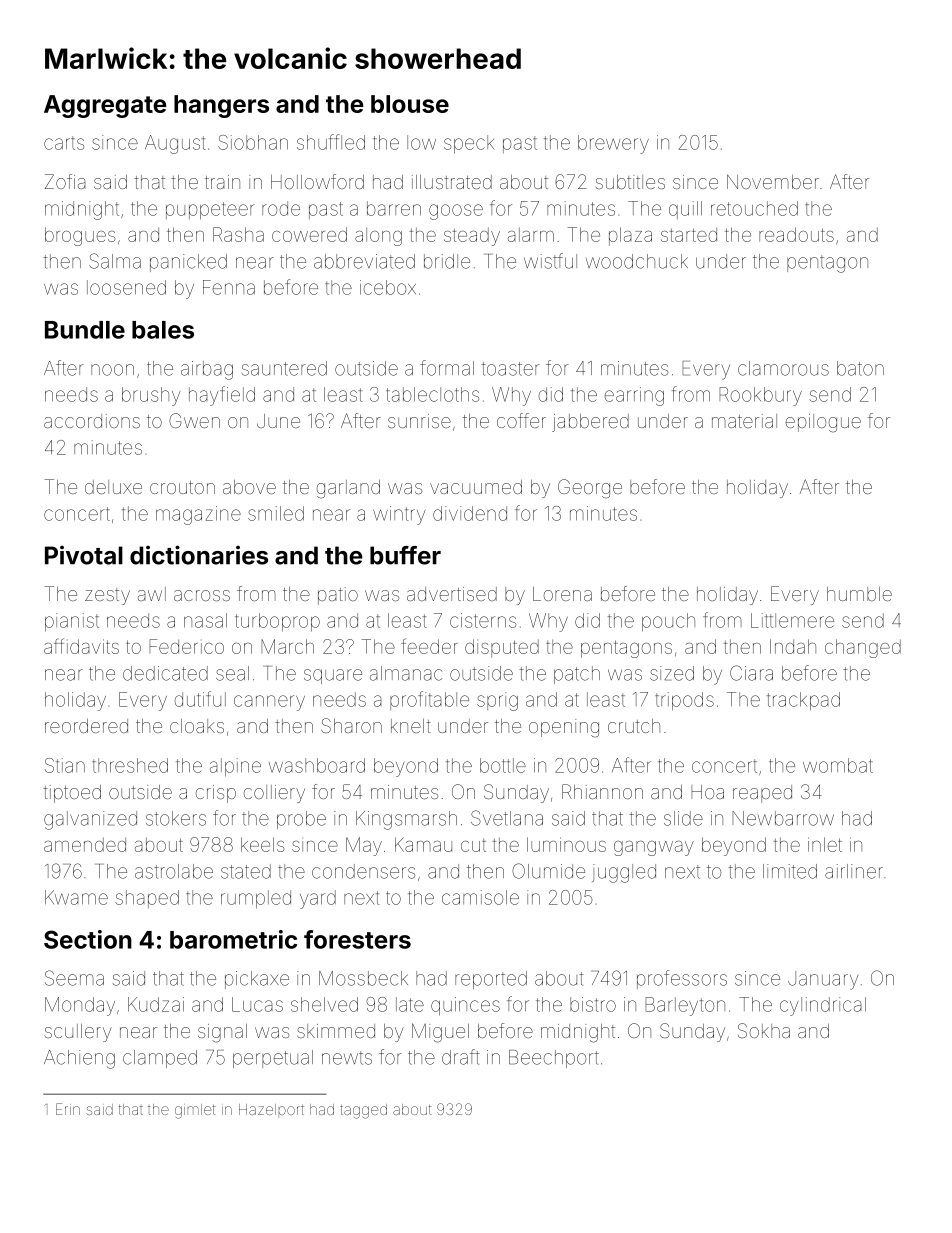  Describe the element at coordinates (796, 234) in the document. I see `readouts` at that location.
